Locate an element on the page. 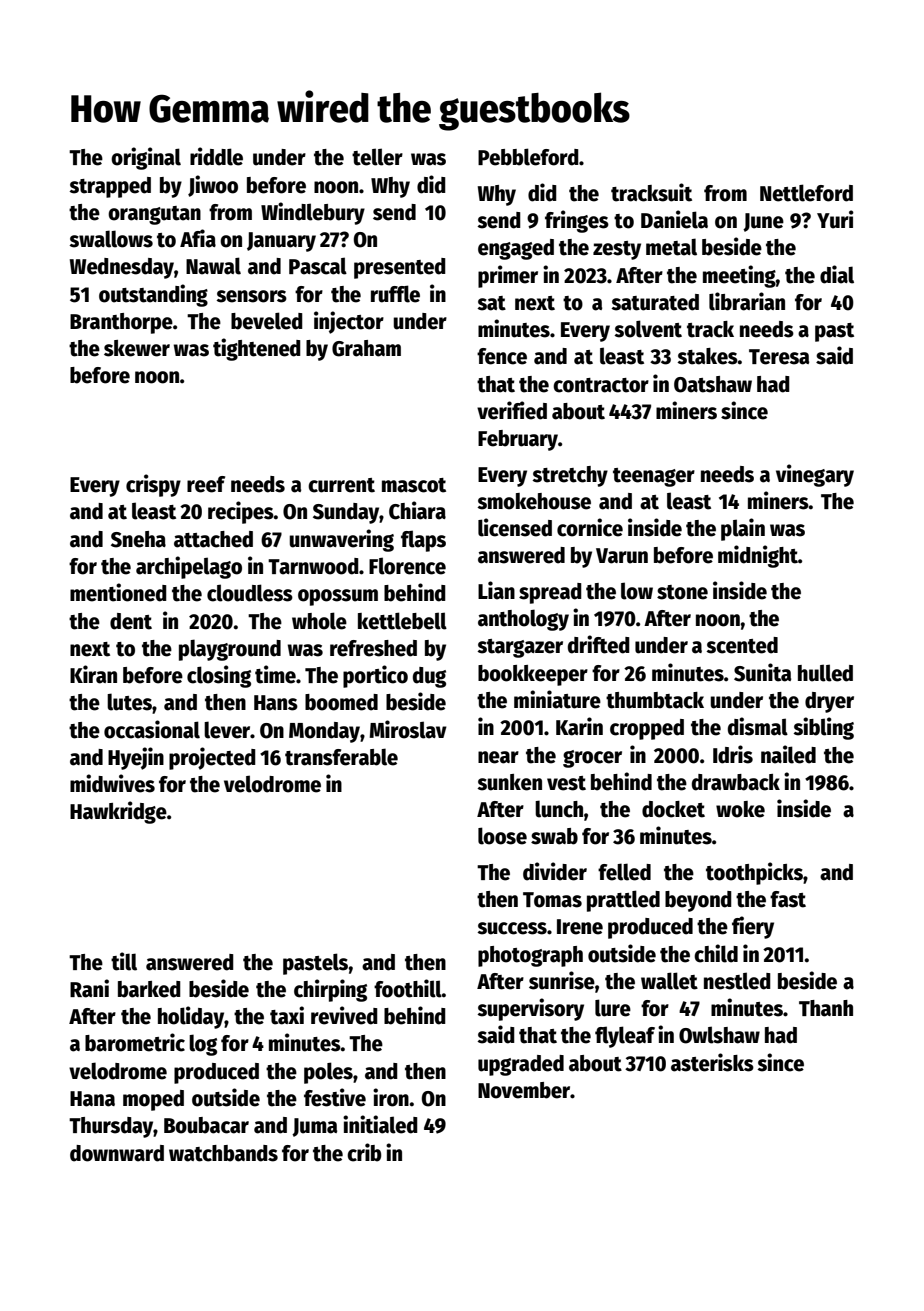 This document has width=924, height=1311. Nettleford is located at coordinates (806, 193).
